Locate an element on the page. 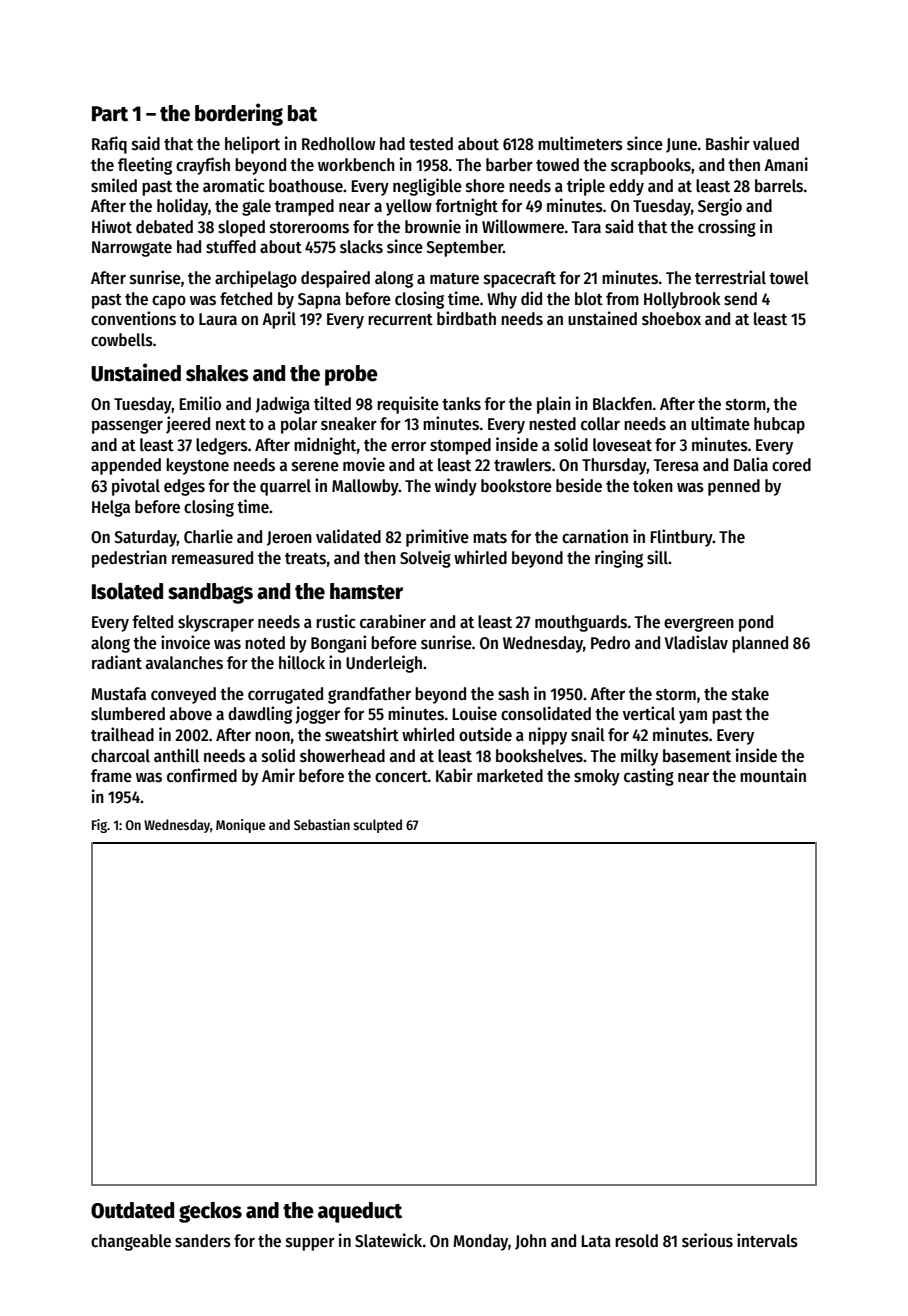  cowbells is located at coordinates (122, 340).
